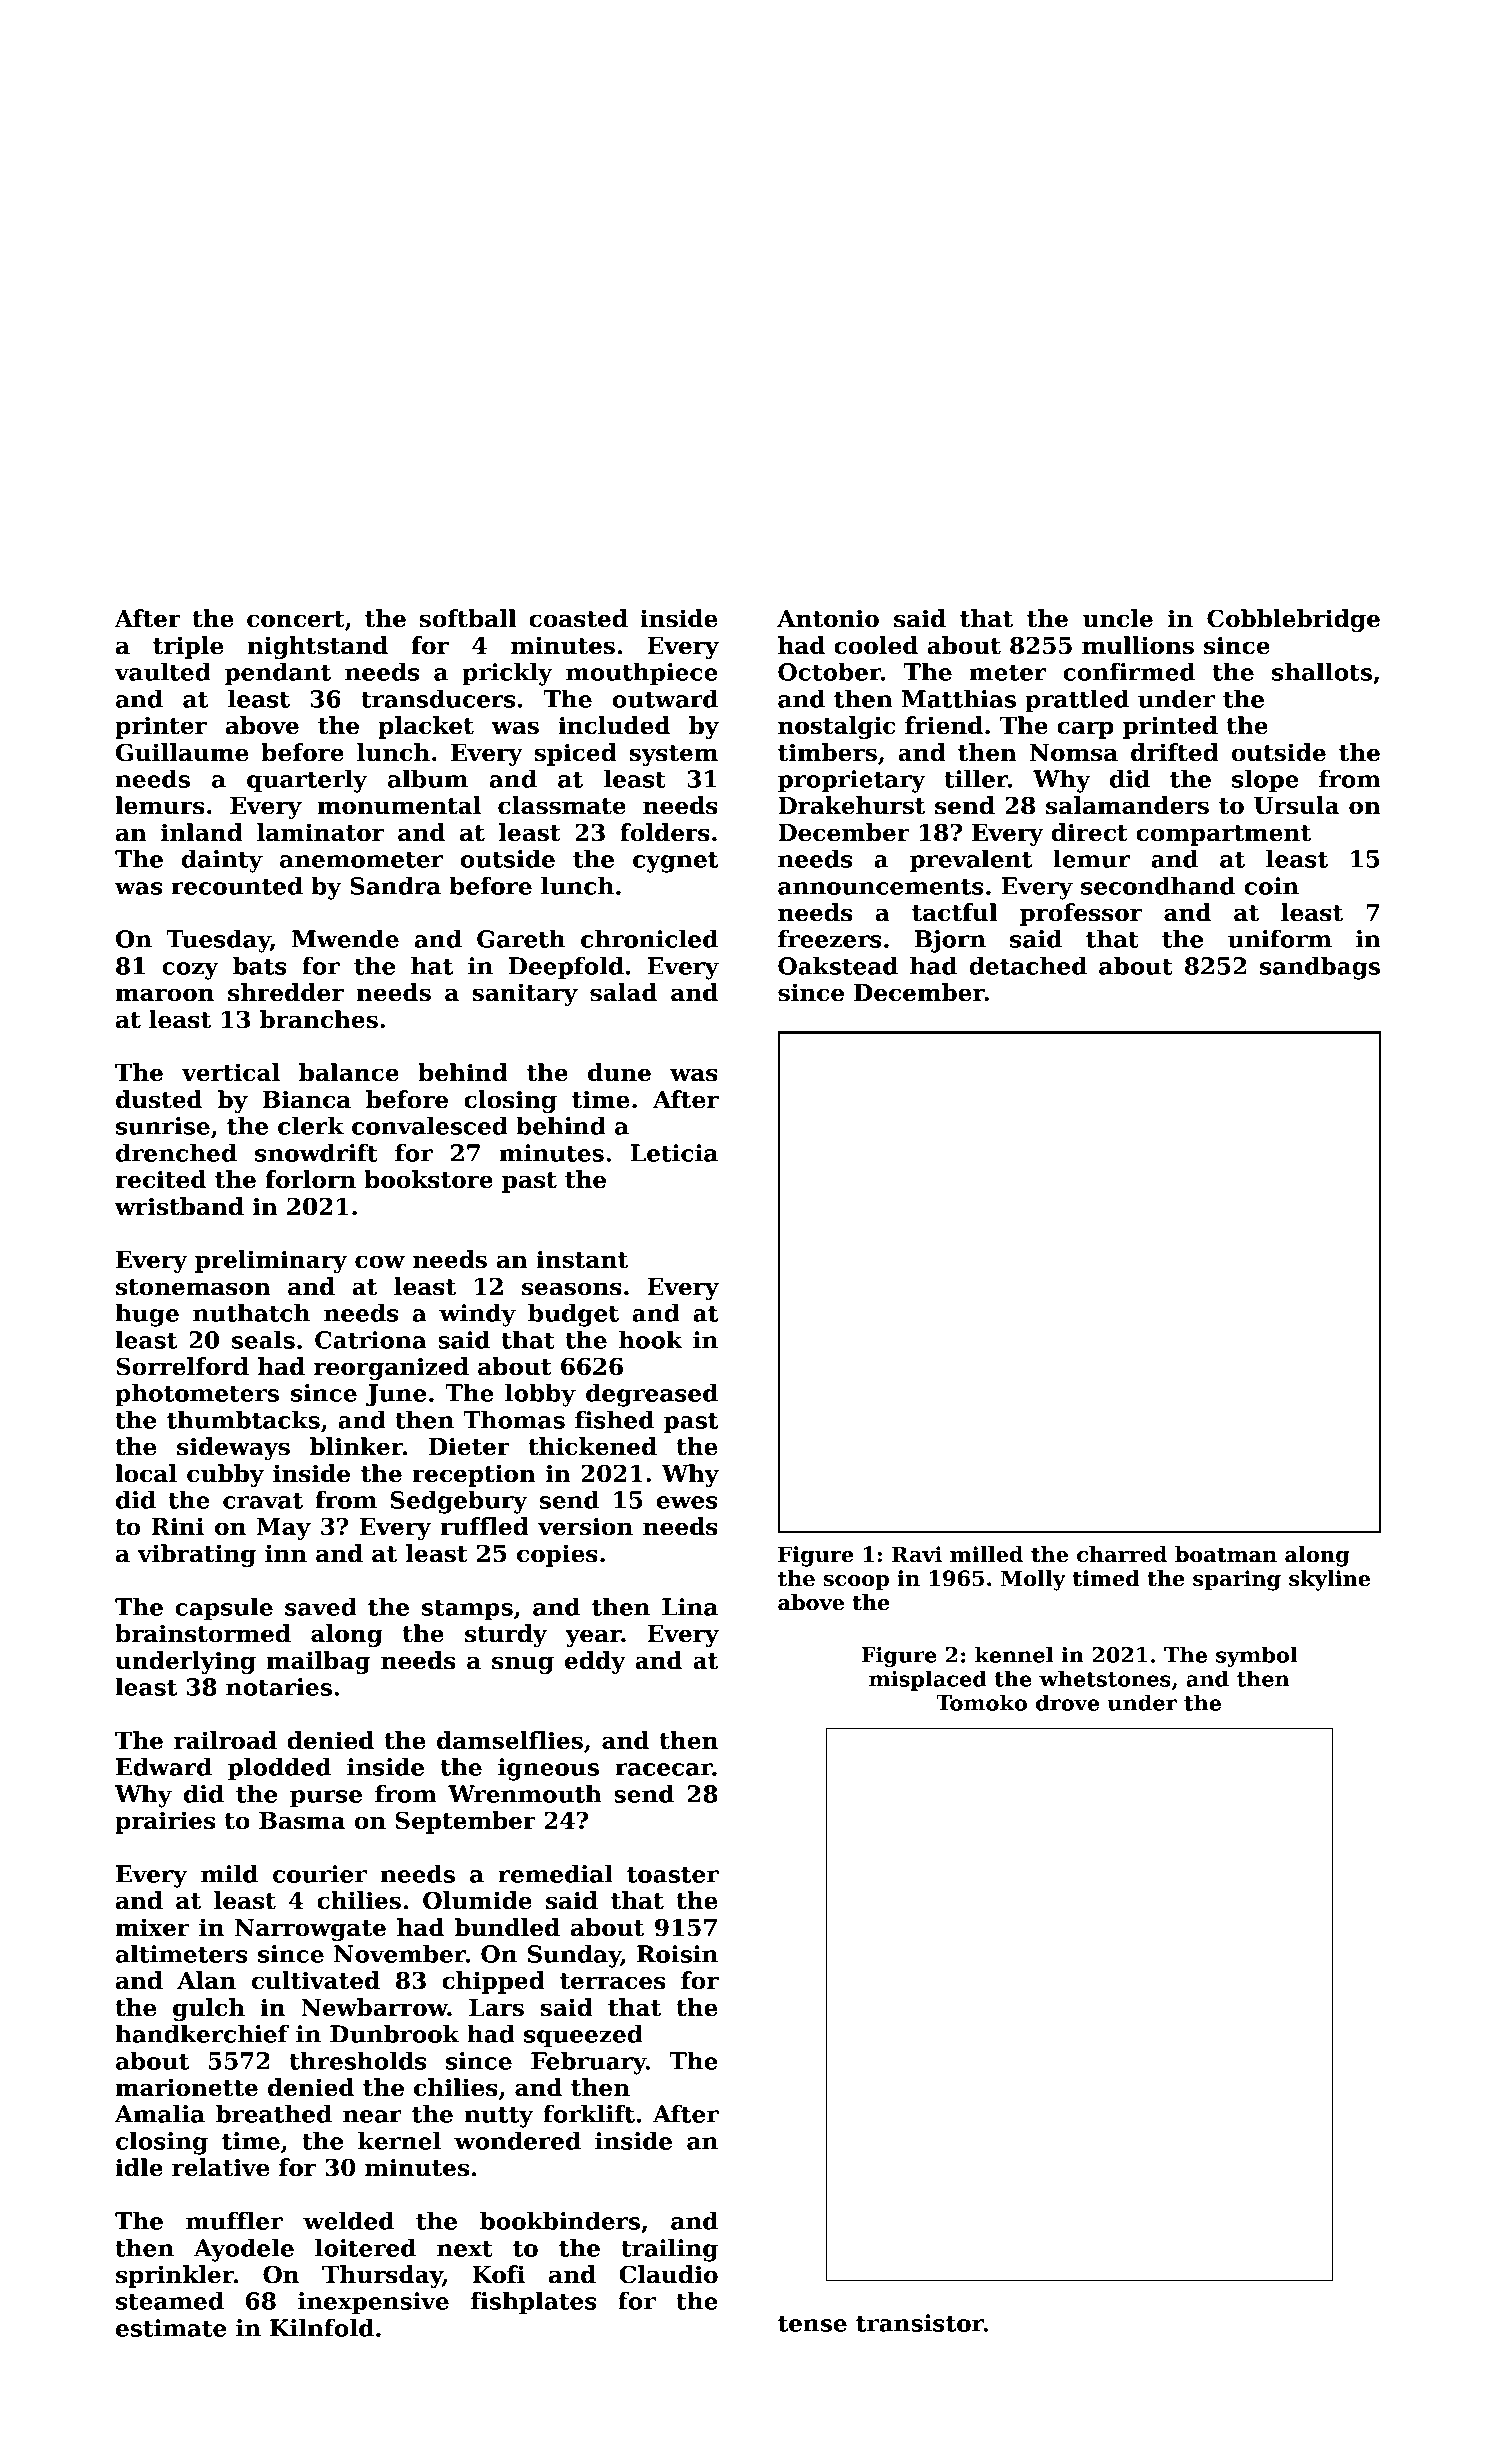  Describe the element at coordinates (296, 619) in the document. I see `concert` at that location.
